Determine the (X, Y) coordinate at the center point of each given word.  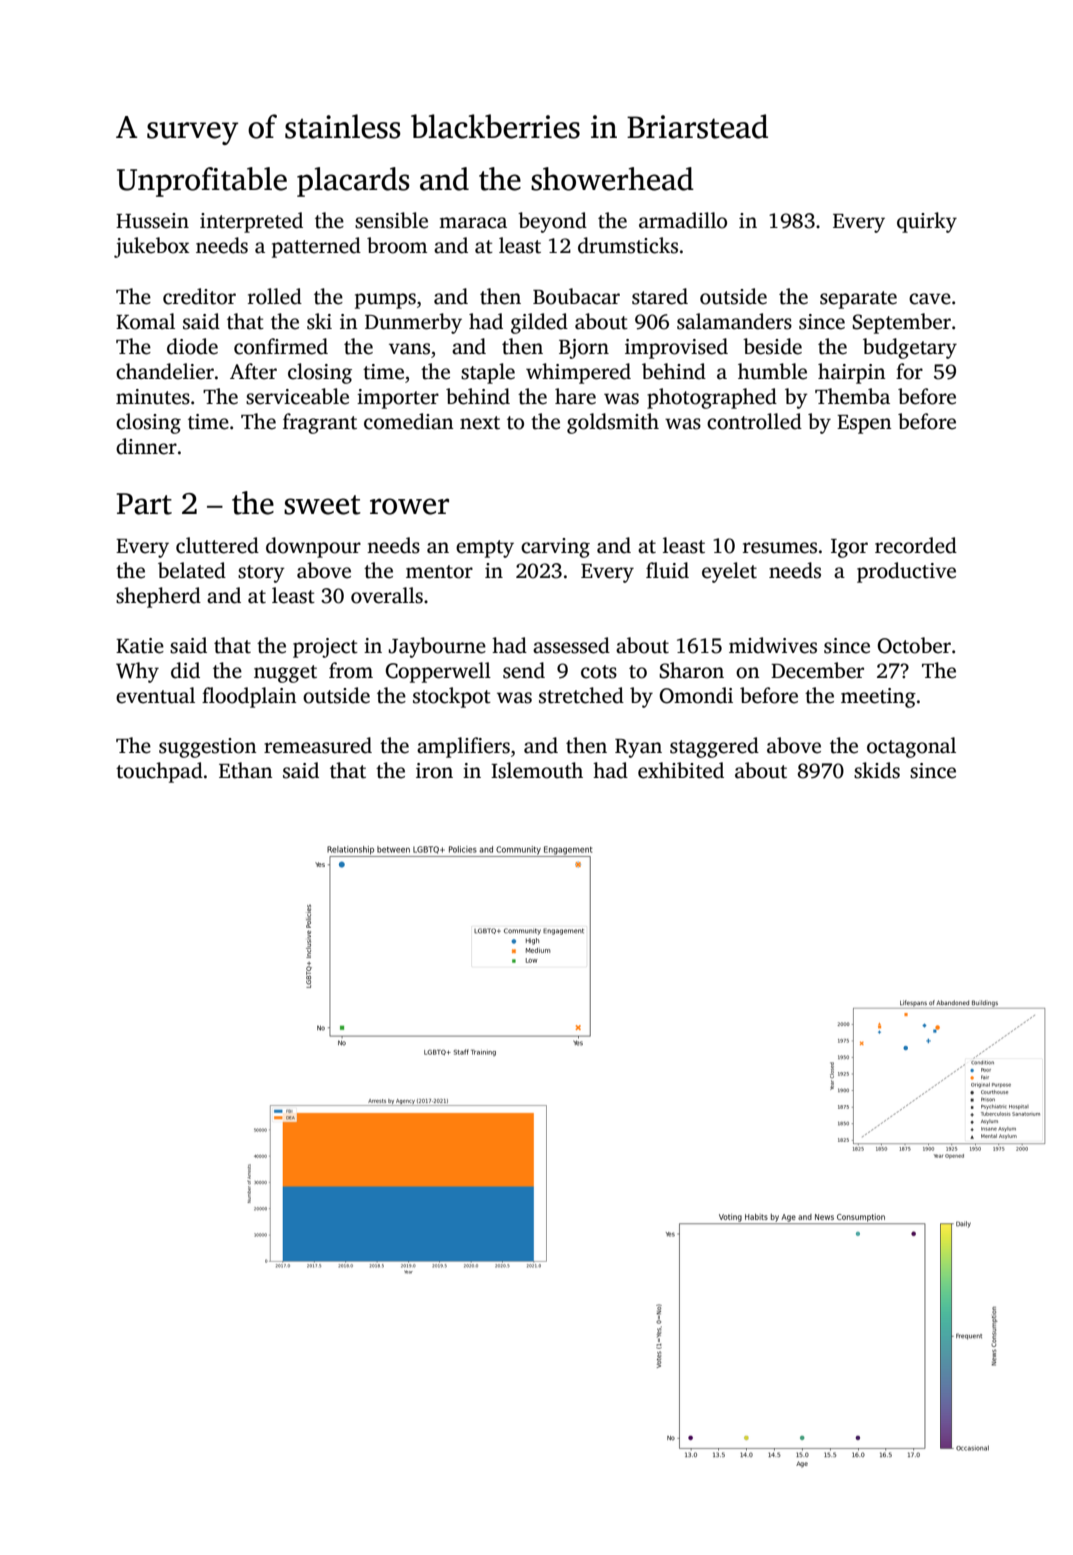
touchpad (159, 772)
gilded (539, 323)
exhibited (681, 770)
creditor (199, 296)
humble (772, 371)
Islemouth (537, 770)
